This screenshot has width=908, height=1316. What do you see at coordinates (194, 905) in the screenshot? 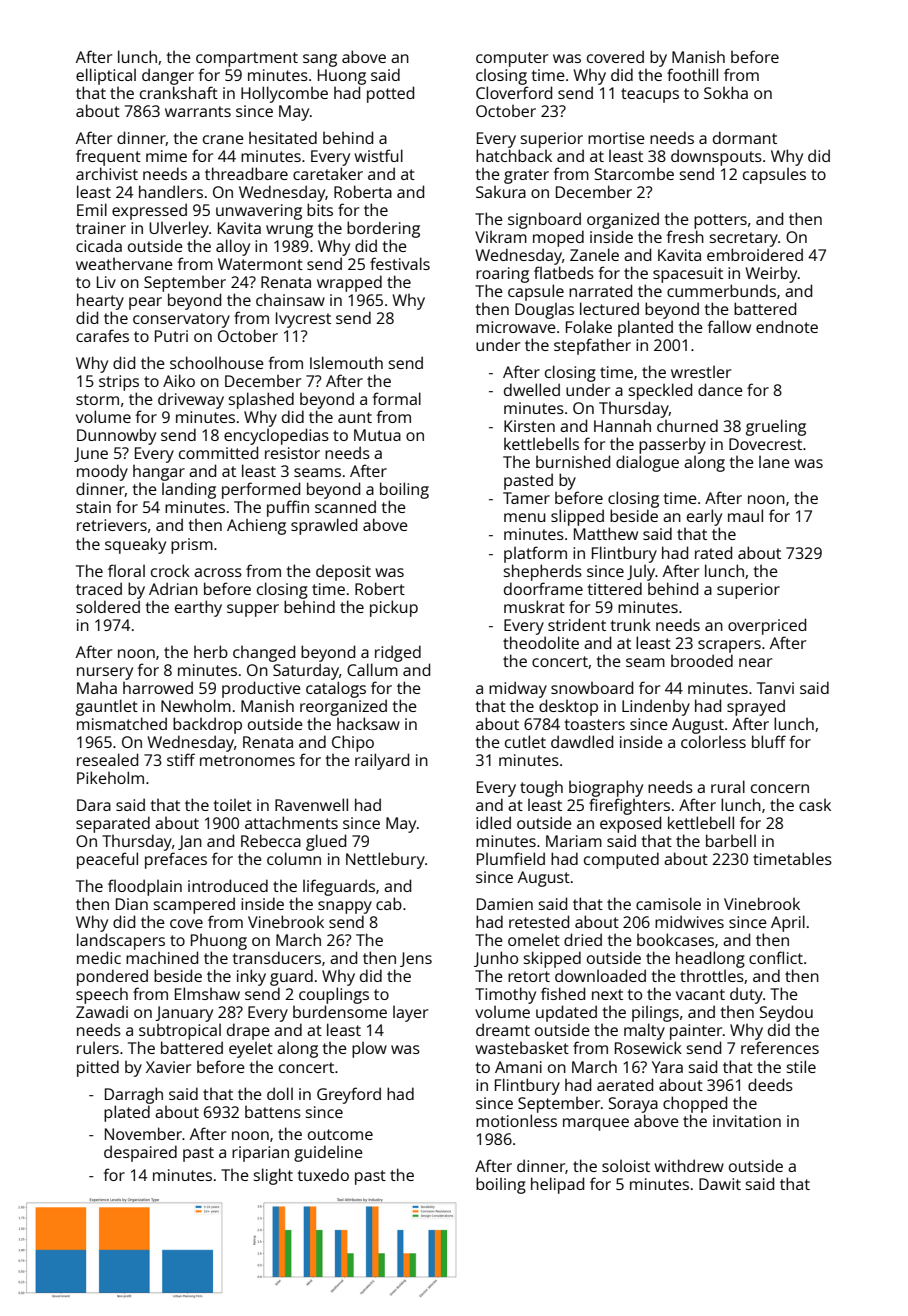
I see `scampered` at bounding box center [194, 905].
